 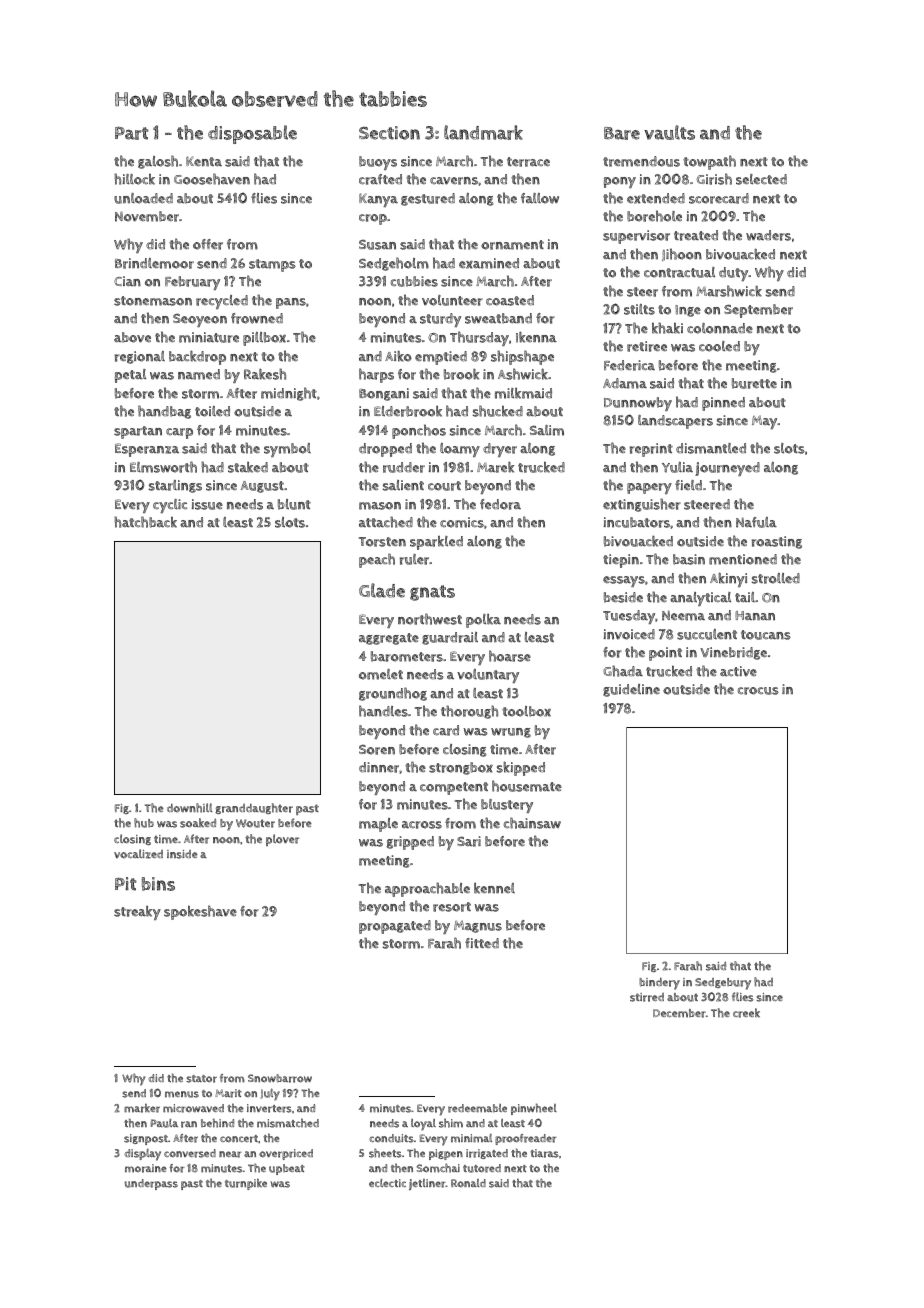 What do you see at coordinates (282, 840) in the screenshot?
I see `plover` at bounding box center [282, 840].
